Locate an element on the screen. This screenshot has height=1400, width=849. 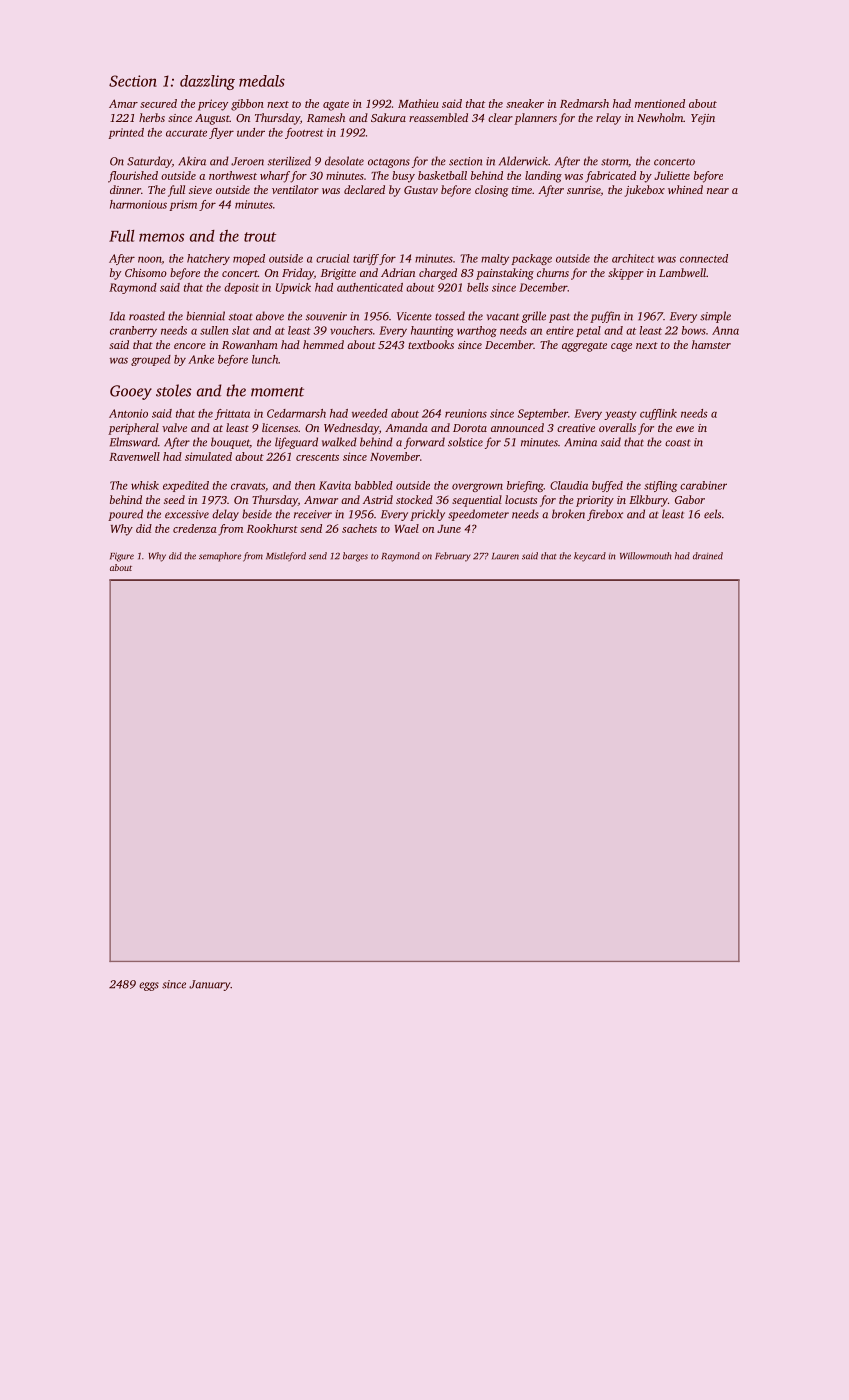
carabiner is located at coordinates (703, 485).
